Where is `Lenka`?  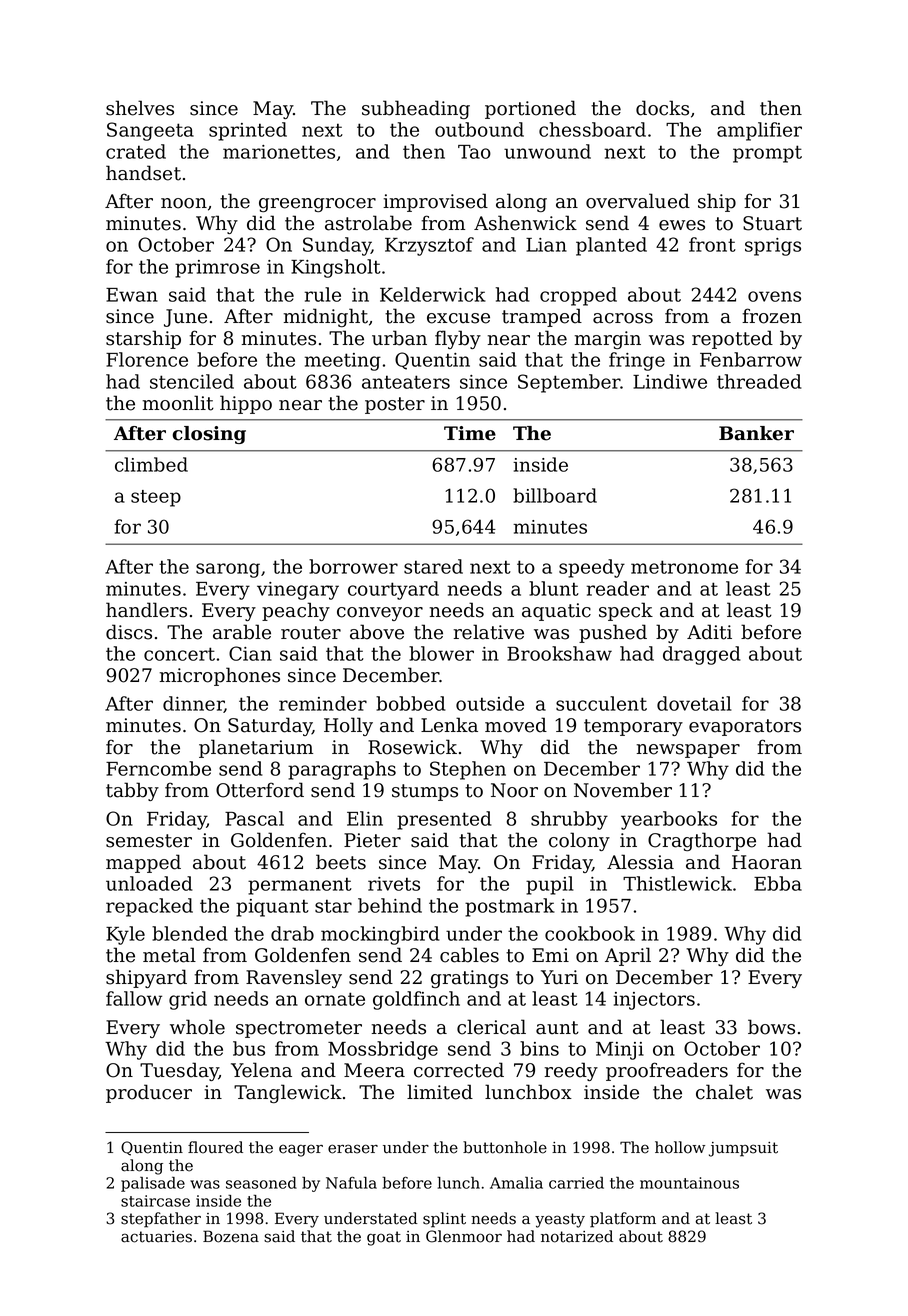
Lenka is located at coordinates (449, 725).
